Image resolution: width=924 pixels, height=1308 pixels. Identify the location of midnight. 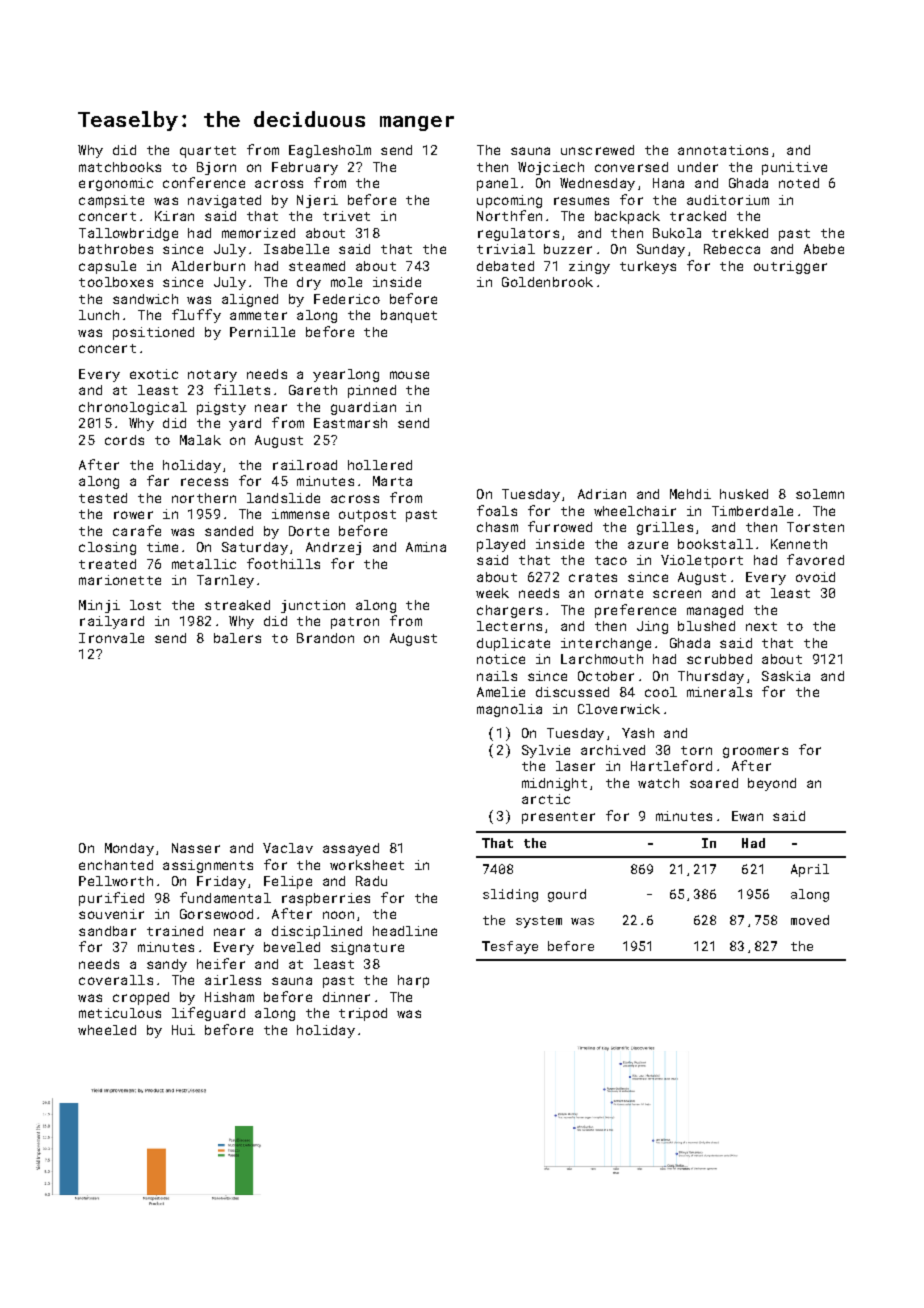
(554, 784).
